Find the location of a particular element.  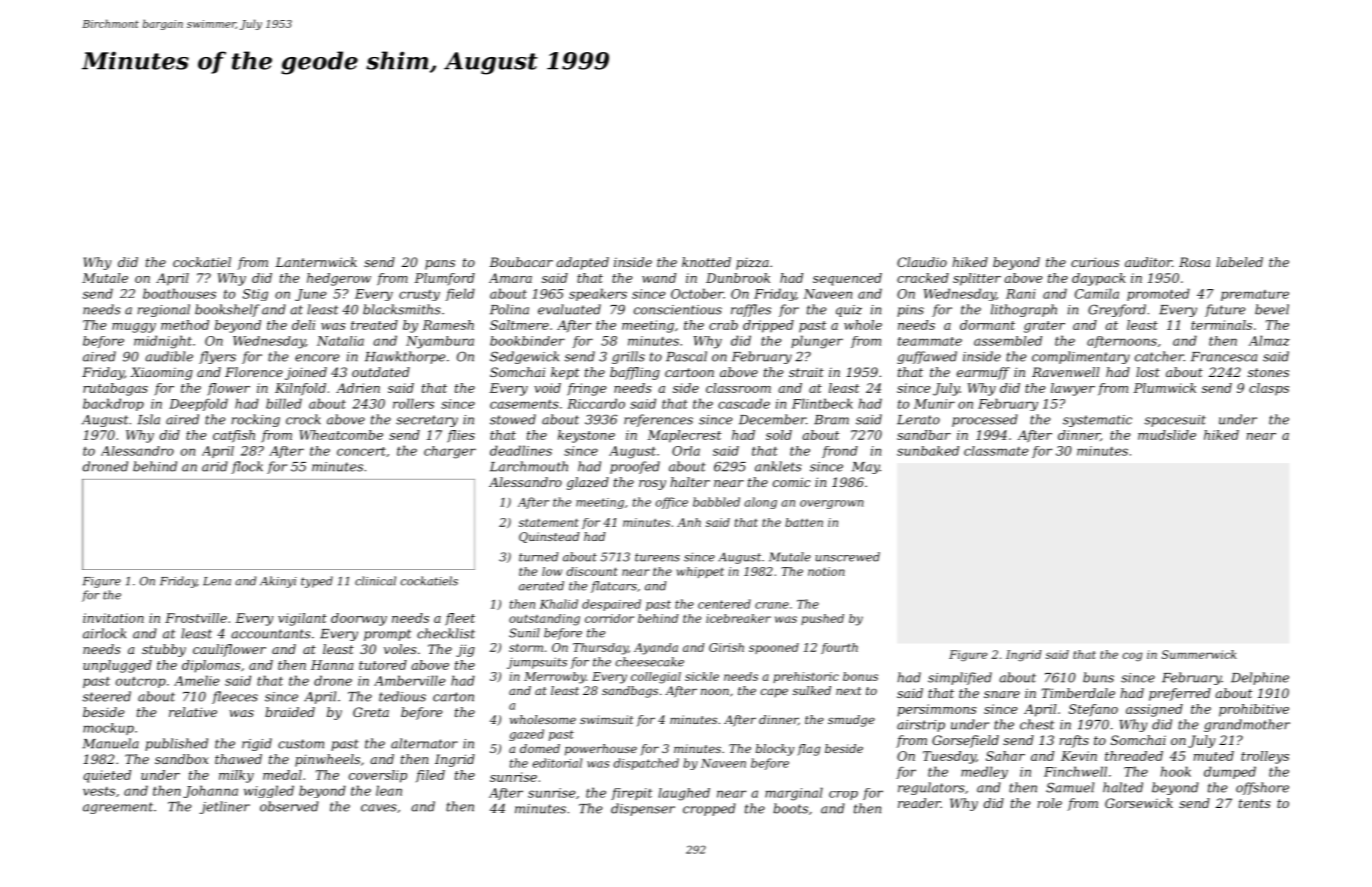

Merrowby is located at coordinates (555, 678).
